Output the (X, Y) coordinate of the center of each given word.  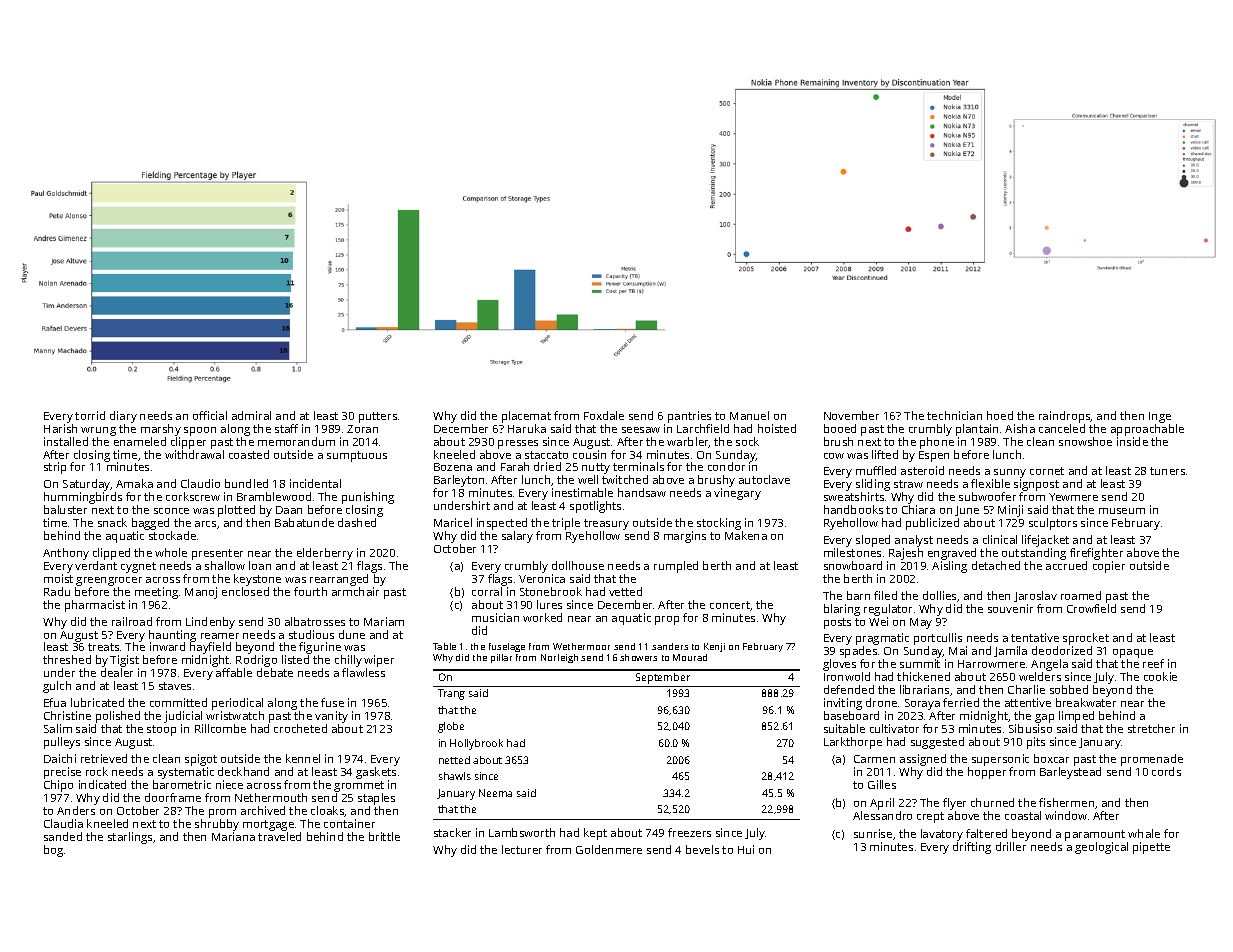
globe (451, 727)
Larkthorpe (853, 743)
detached (996, 565)
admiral (251, 415)
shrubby (217, 825)
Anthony (66, 554)
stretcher (1151, 728)
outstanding (1034, 554)
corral (487, 591)
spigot (201, 760)
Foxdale (604, 415)
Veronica (542, 578)
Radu (57, 591)
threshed (67, 659)
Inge (1160, 417)
